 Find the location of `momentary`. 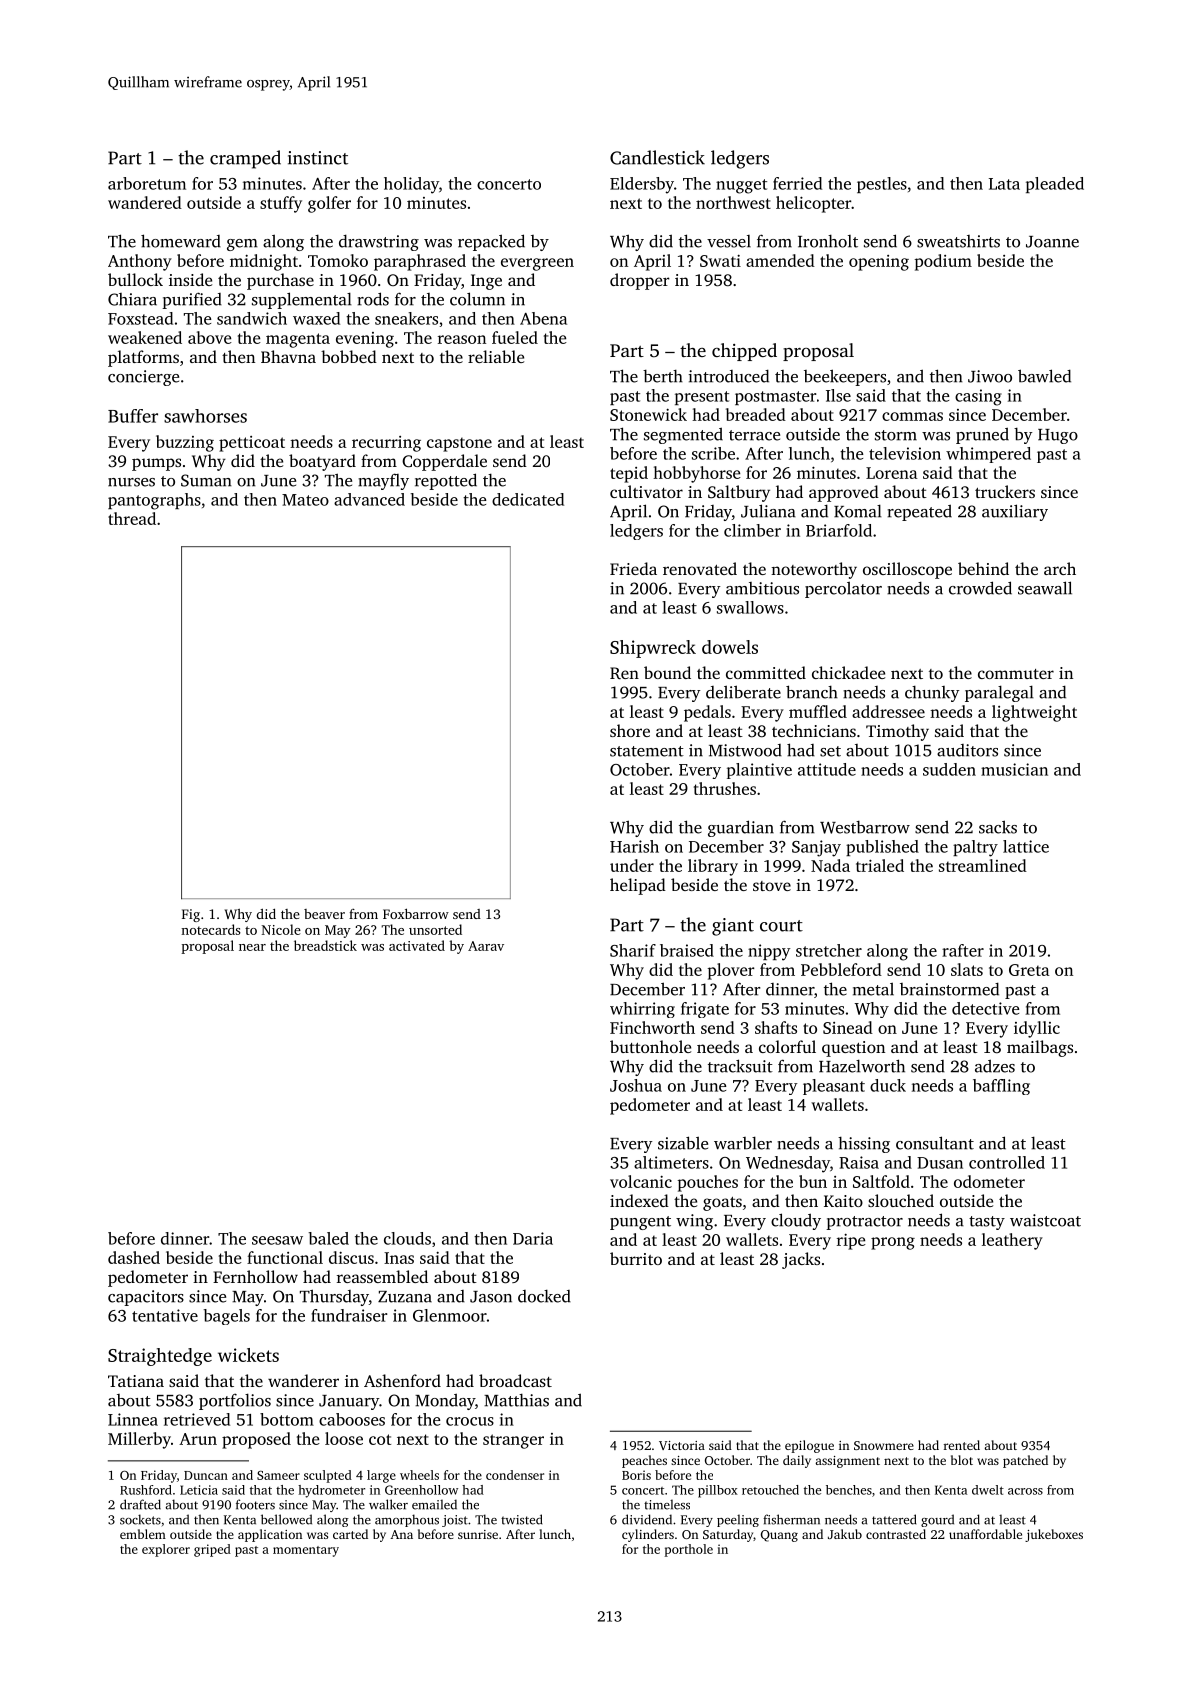

momentary is located at coordinates (306, 1551).
